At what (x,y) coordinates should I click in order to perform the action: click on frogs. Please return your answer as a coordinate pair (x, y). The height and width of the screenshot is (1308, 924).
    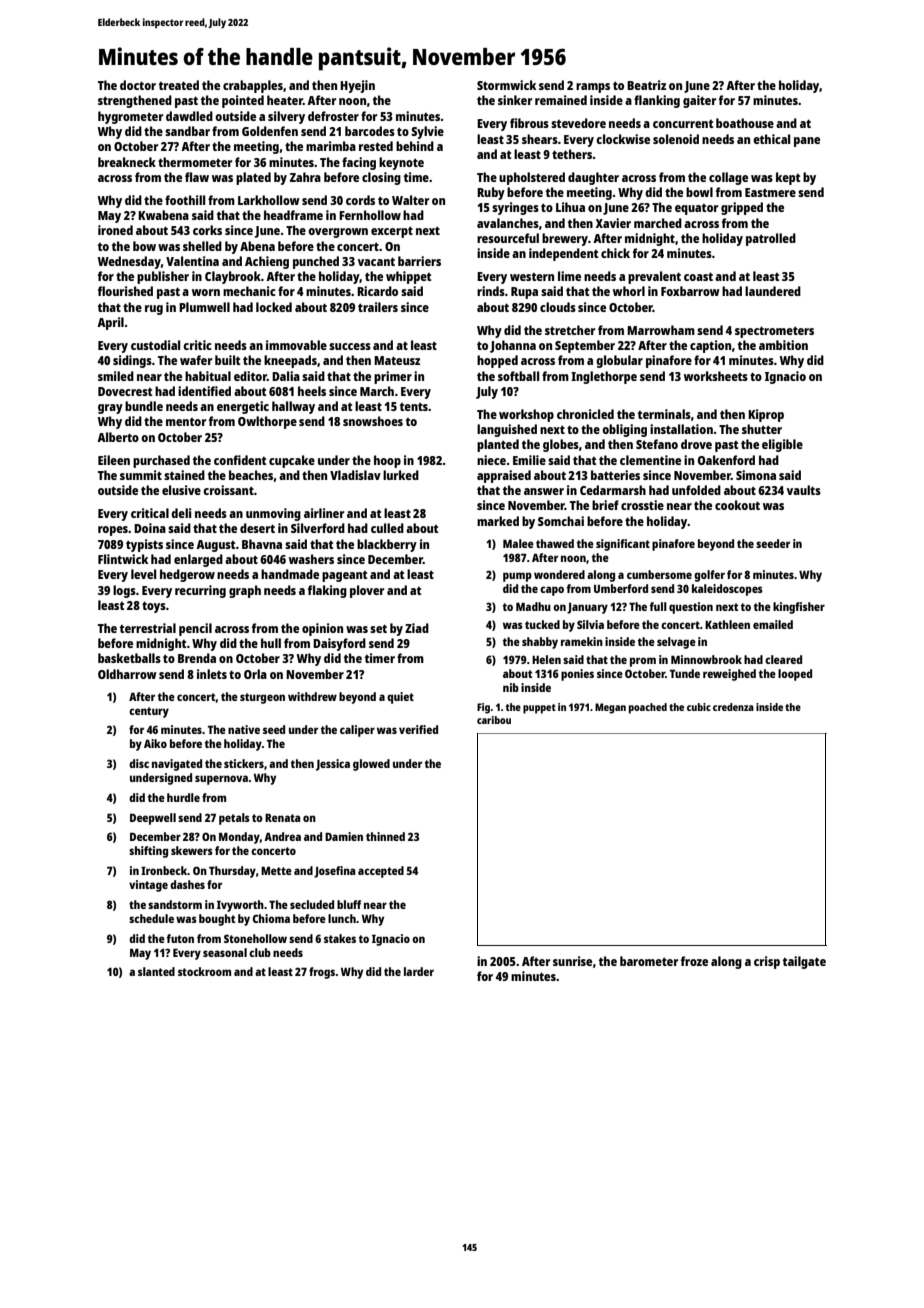
    Looking at the image, I should click on (322, 973).
